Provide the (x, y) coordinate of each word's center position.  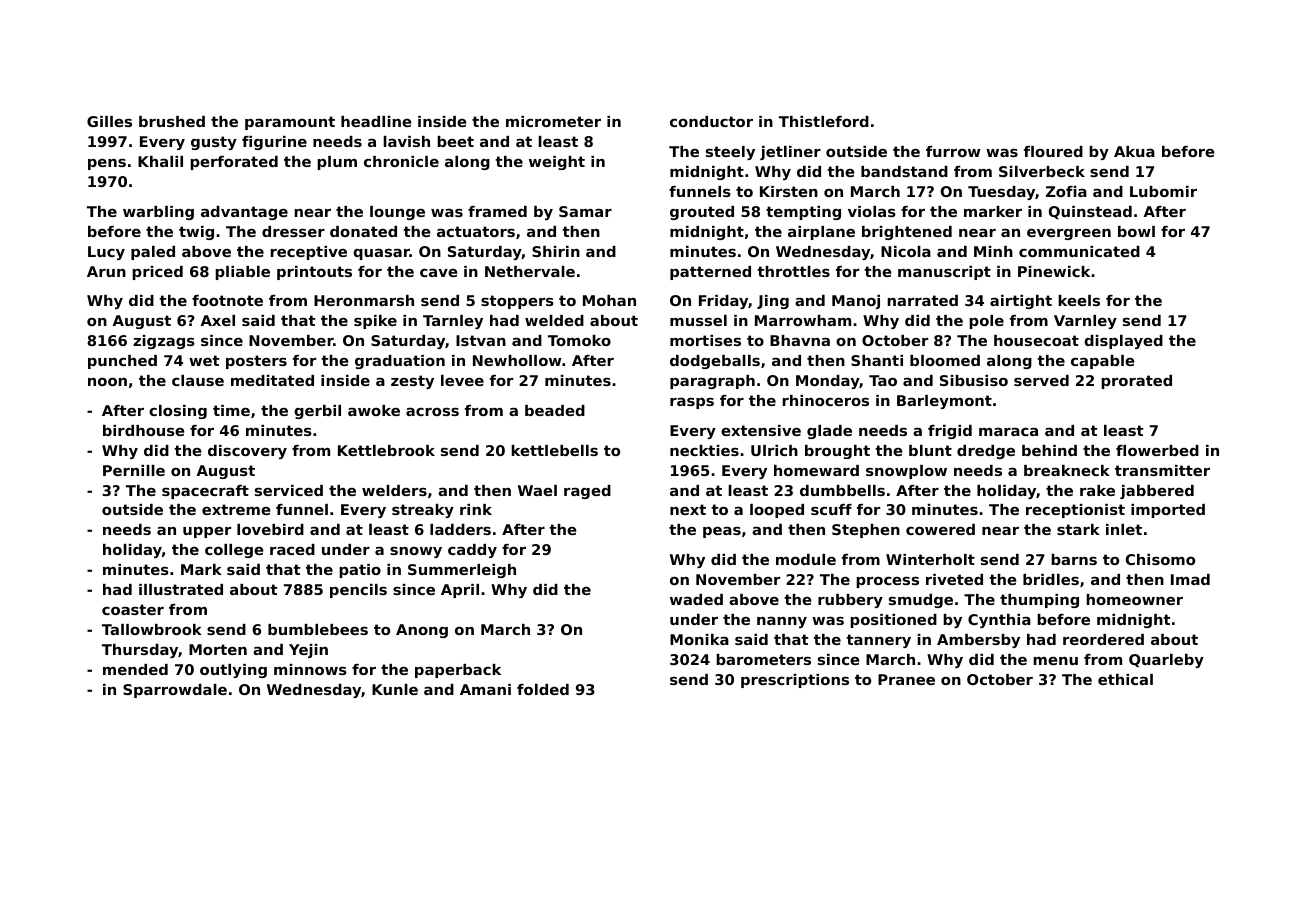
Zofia (1066, 191)
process (887, 582)
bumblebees (318, 629)
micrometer (553, 121)
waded (696, 599)
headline (376, 121)
